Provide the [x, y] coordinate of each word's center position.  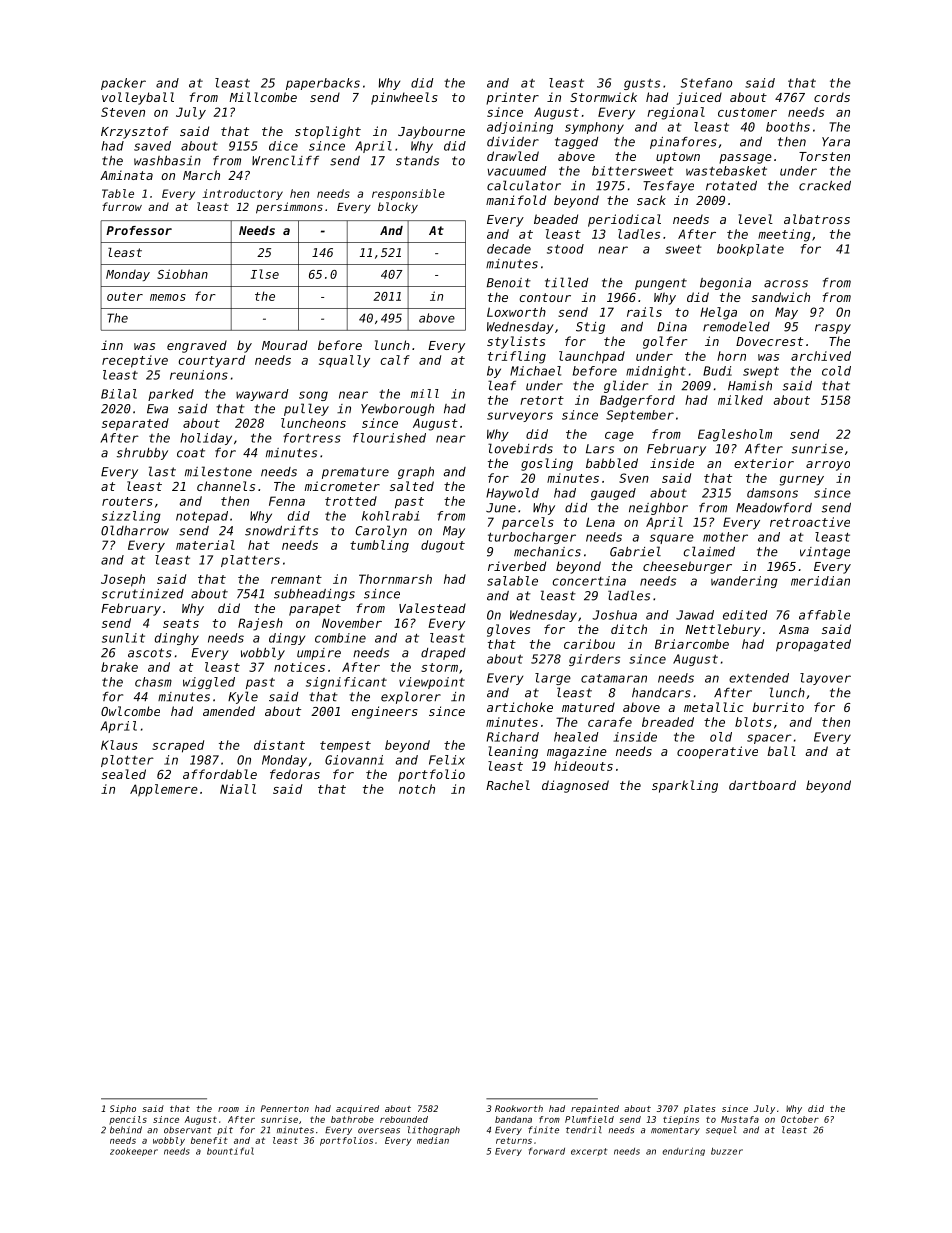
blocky [398, 208]
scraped [178, 746]
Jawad [695, 615]
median [433, 1140]
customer [747, 112]
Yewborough [397, 410]
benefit [209, 1140]
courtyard [211, 361]
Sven [634, 478]
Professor [139, 230]
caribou [589, 644]
